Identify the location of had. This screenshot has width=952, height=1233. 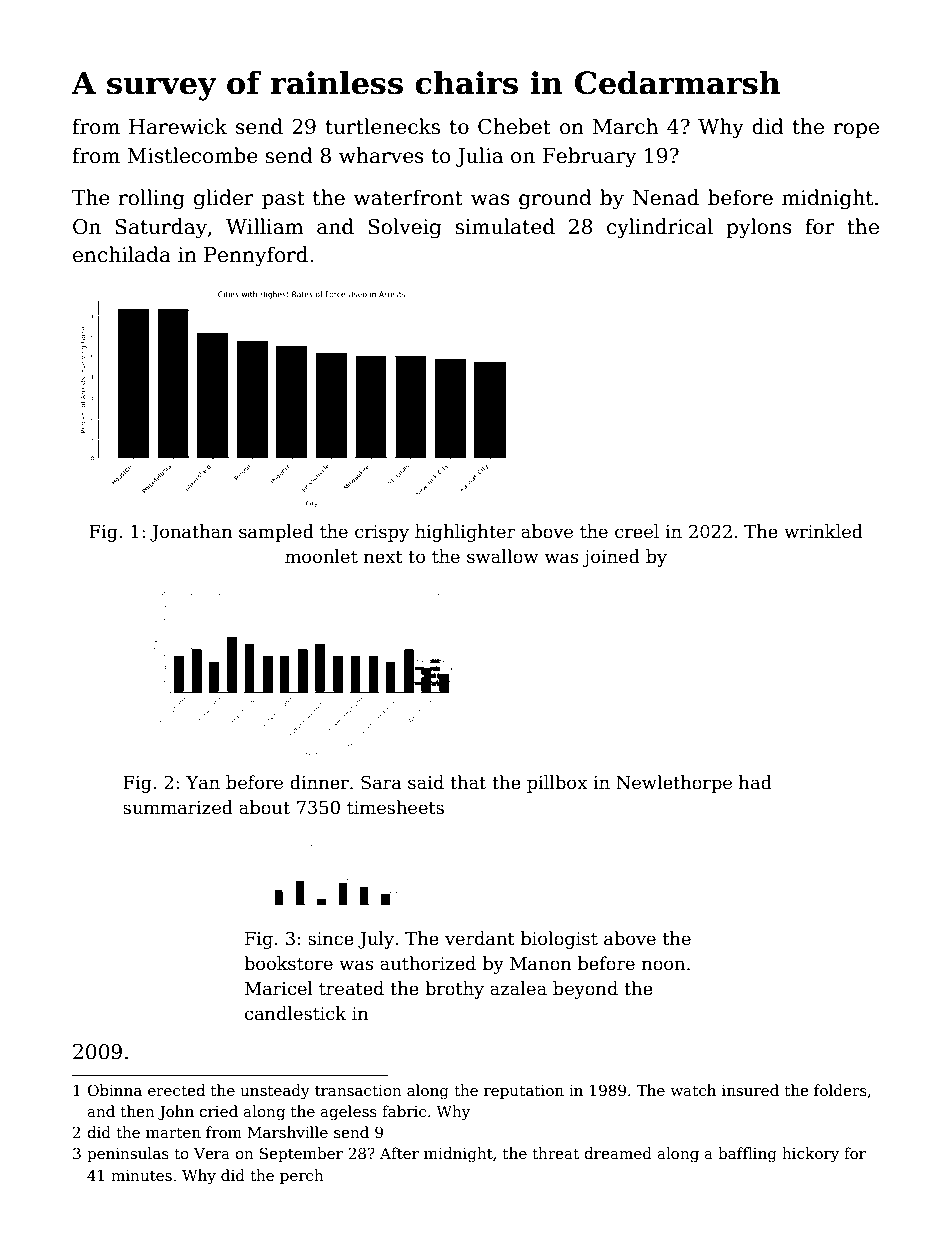
(755, 782).
